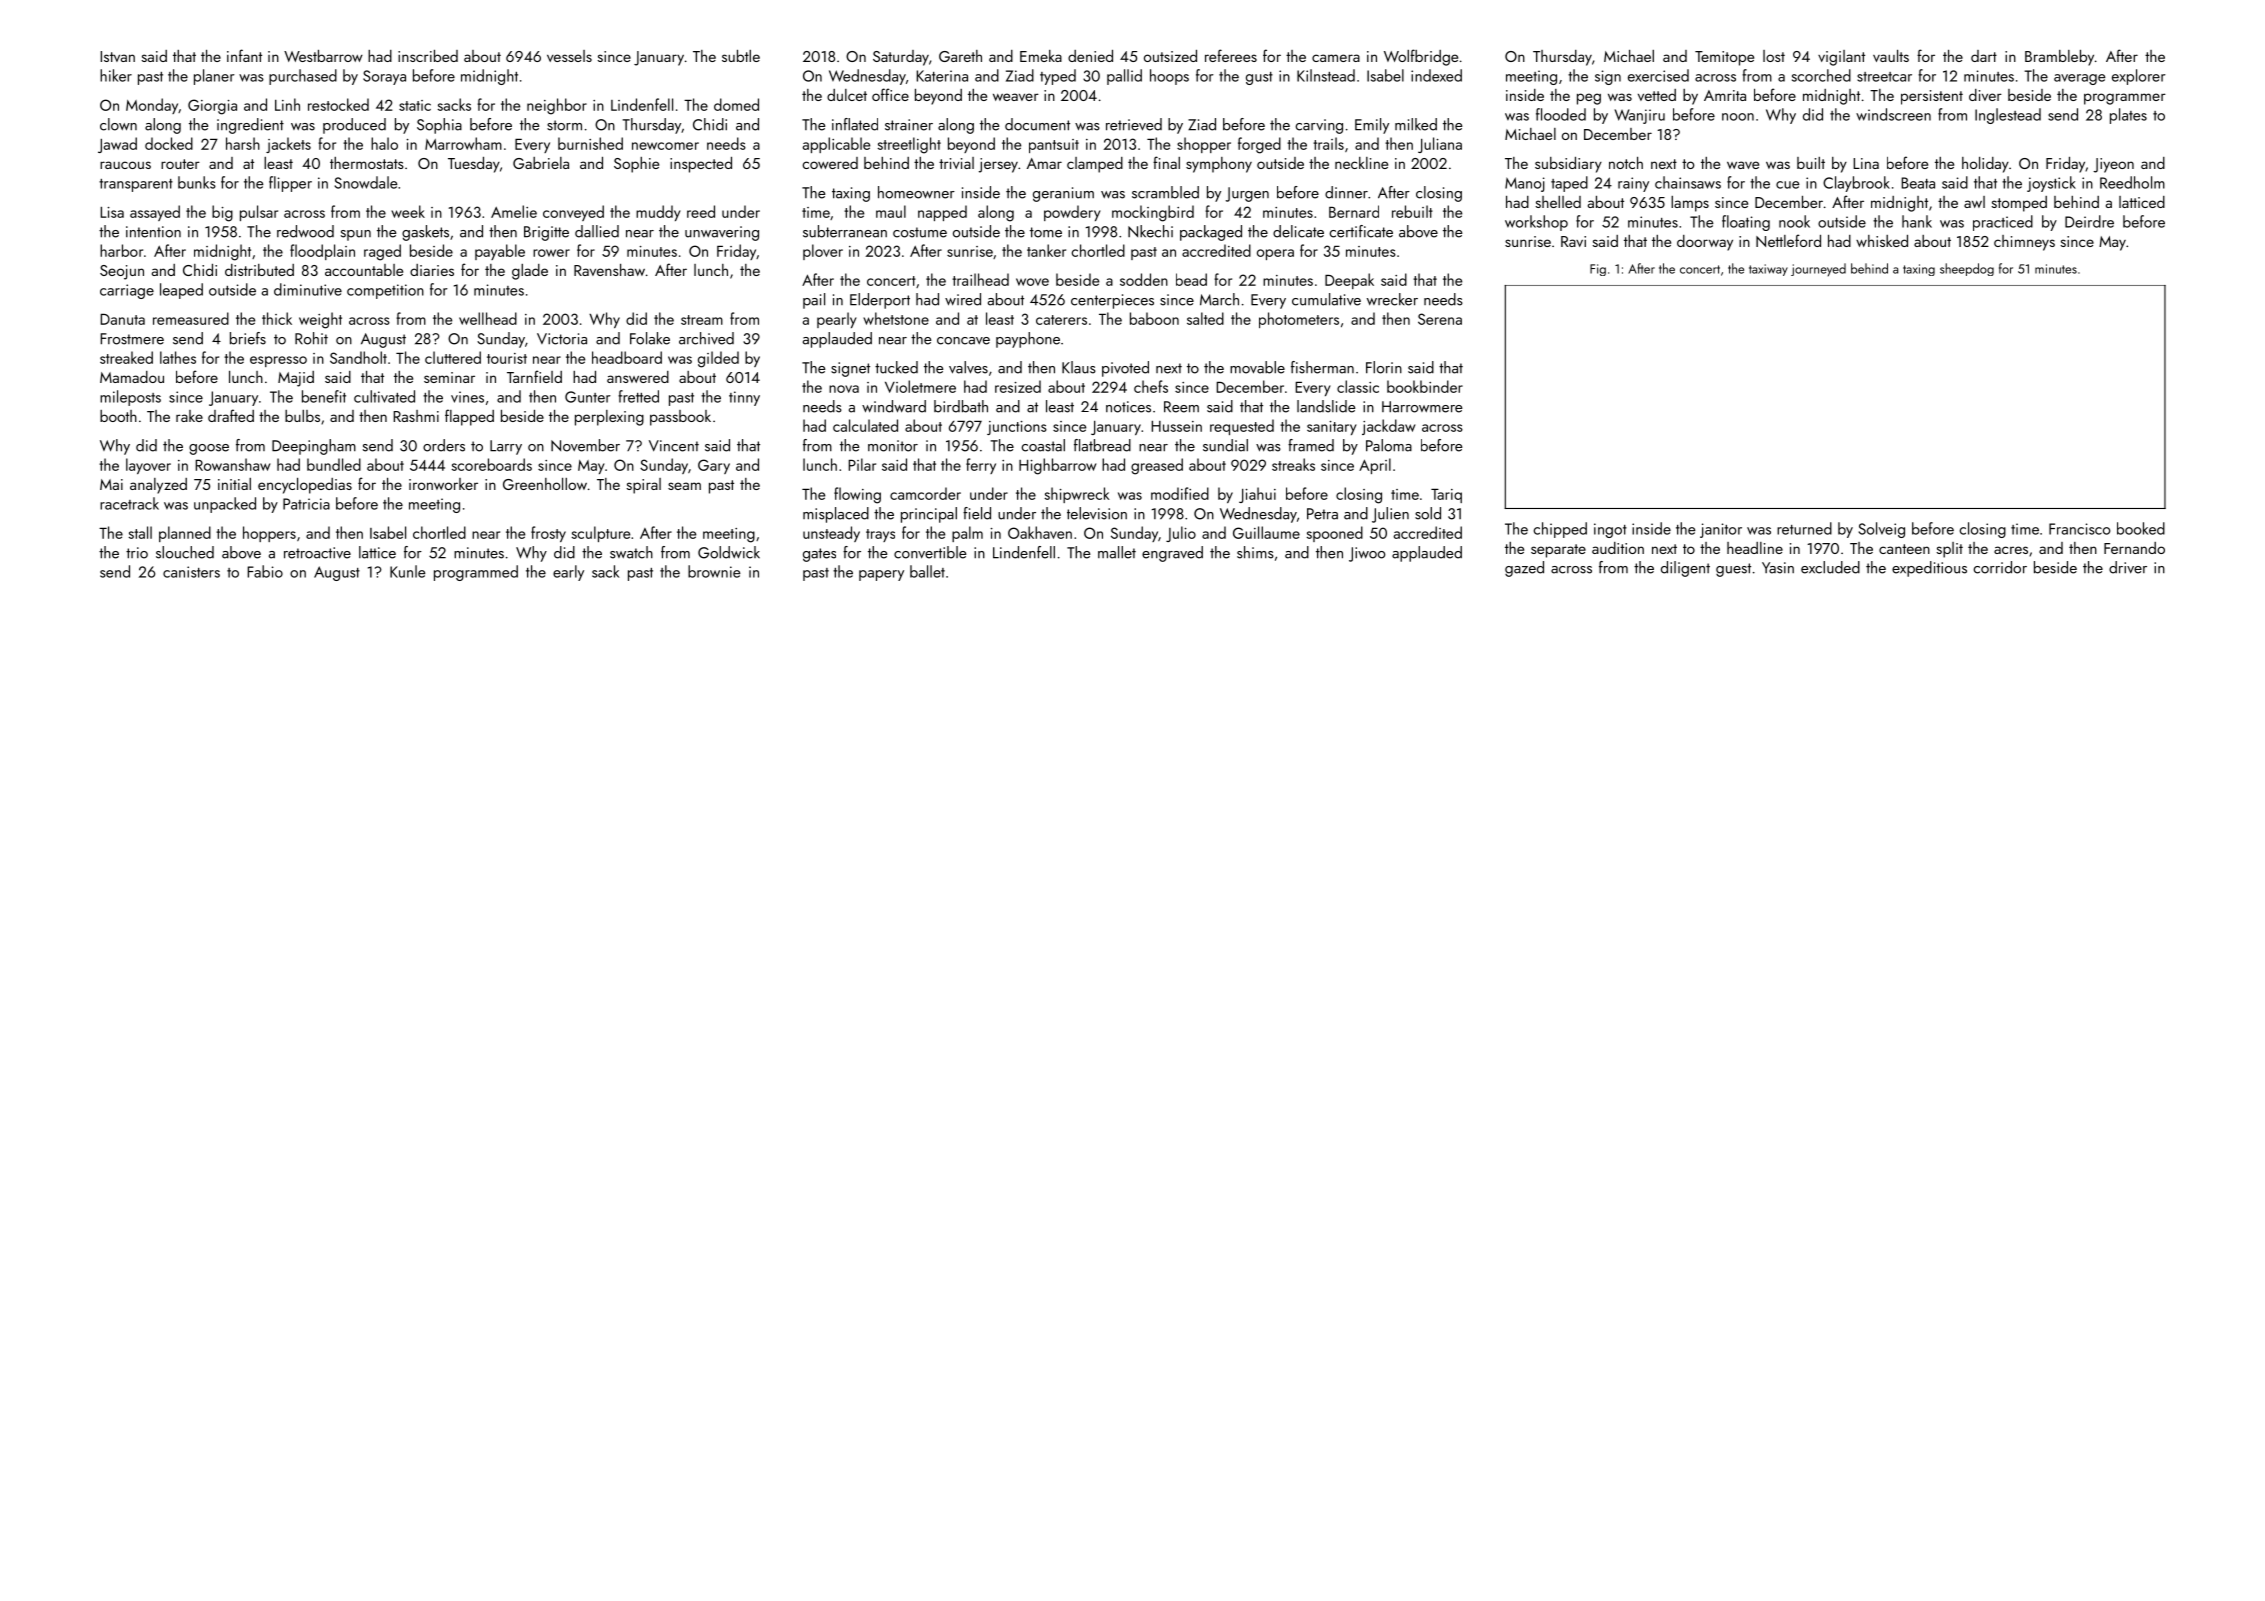 This page has height=1601, width=2265. What do you see at coordinates (857, 495) in the page?
I see `flowing` at bounding box center [857, 495].
